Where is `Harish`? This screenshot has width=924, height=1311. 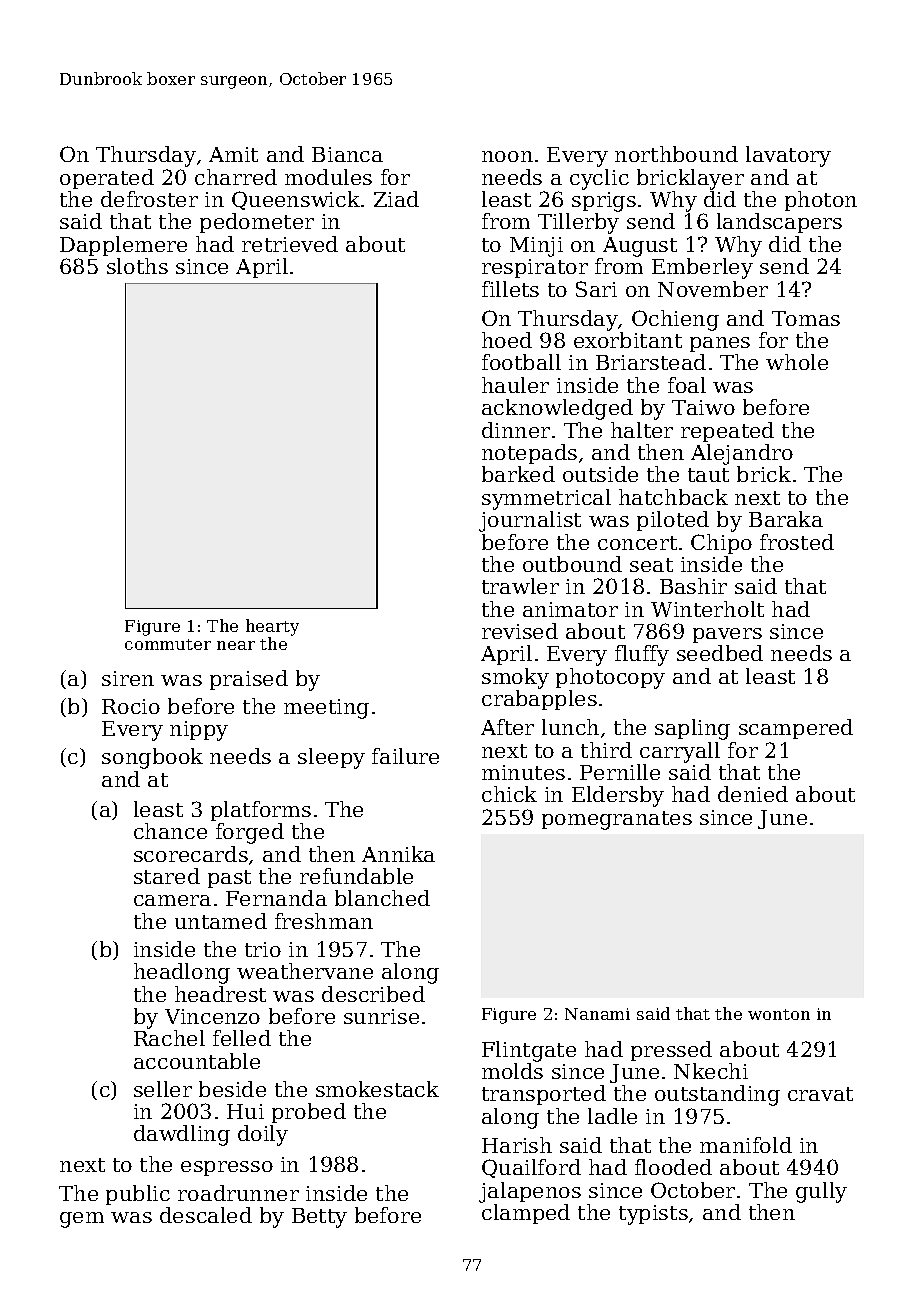
Harish is located at coordinates (517, 1145).
